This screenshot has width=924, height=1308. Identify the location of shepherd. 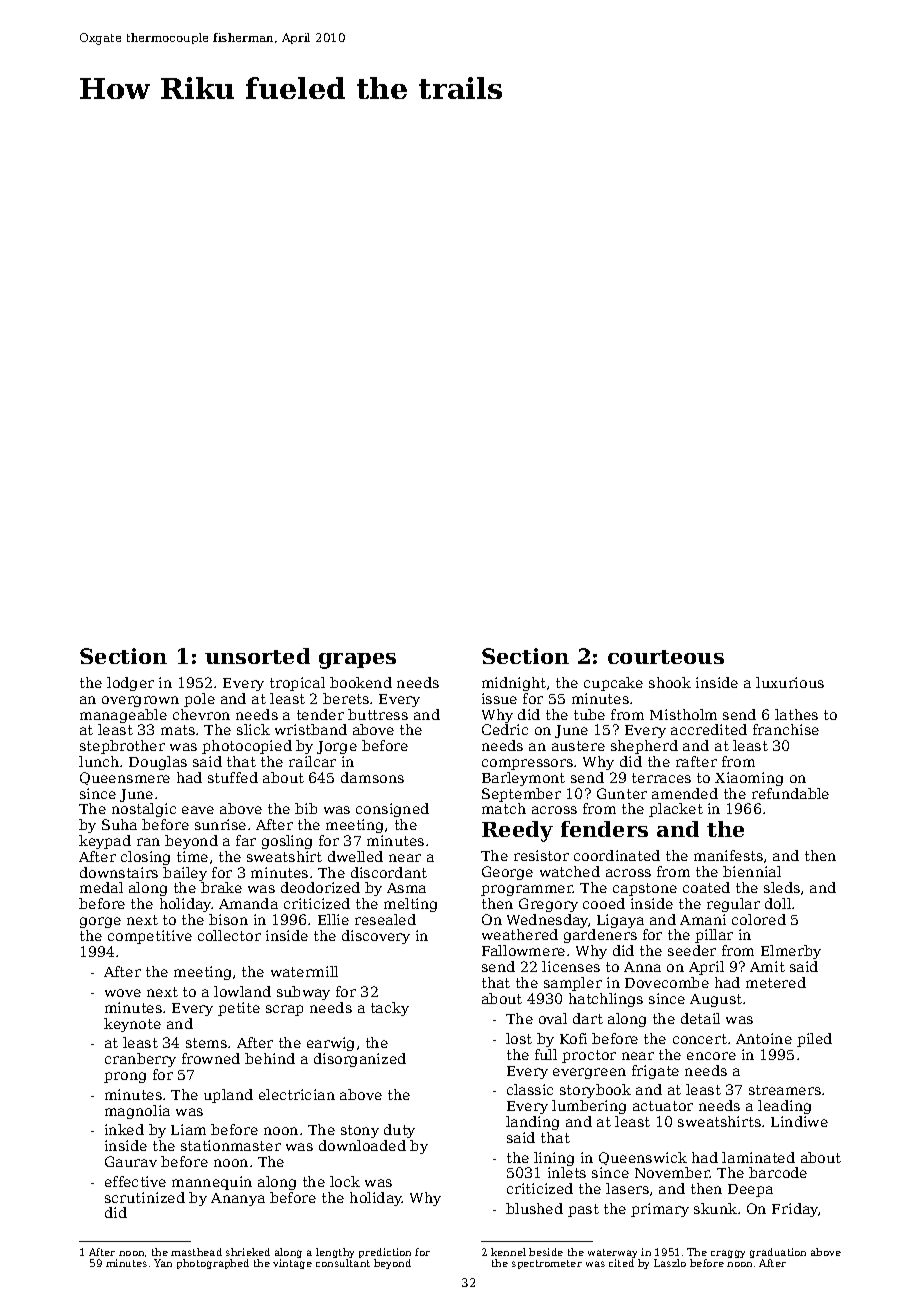
(644, 747).
